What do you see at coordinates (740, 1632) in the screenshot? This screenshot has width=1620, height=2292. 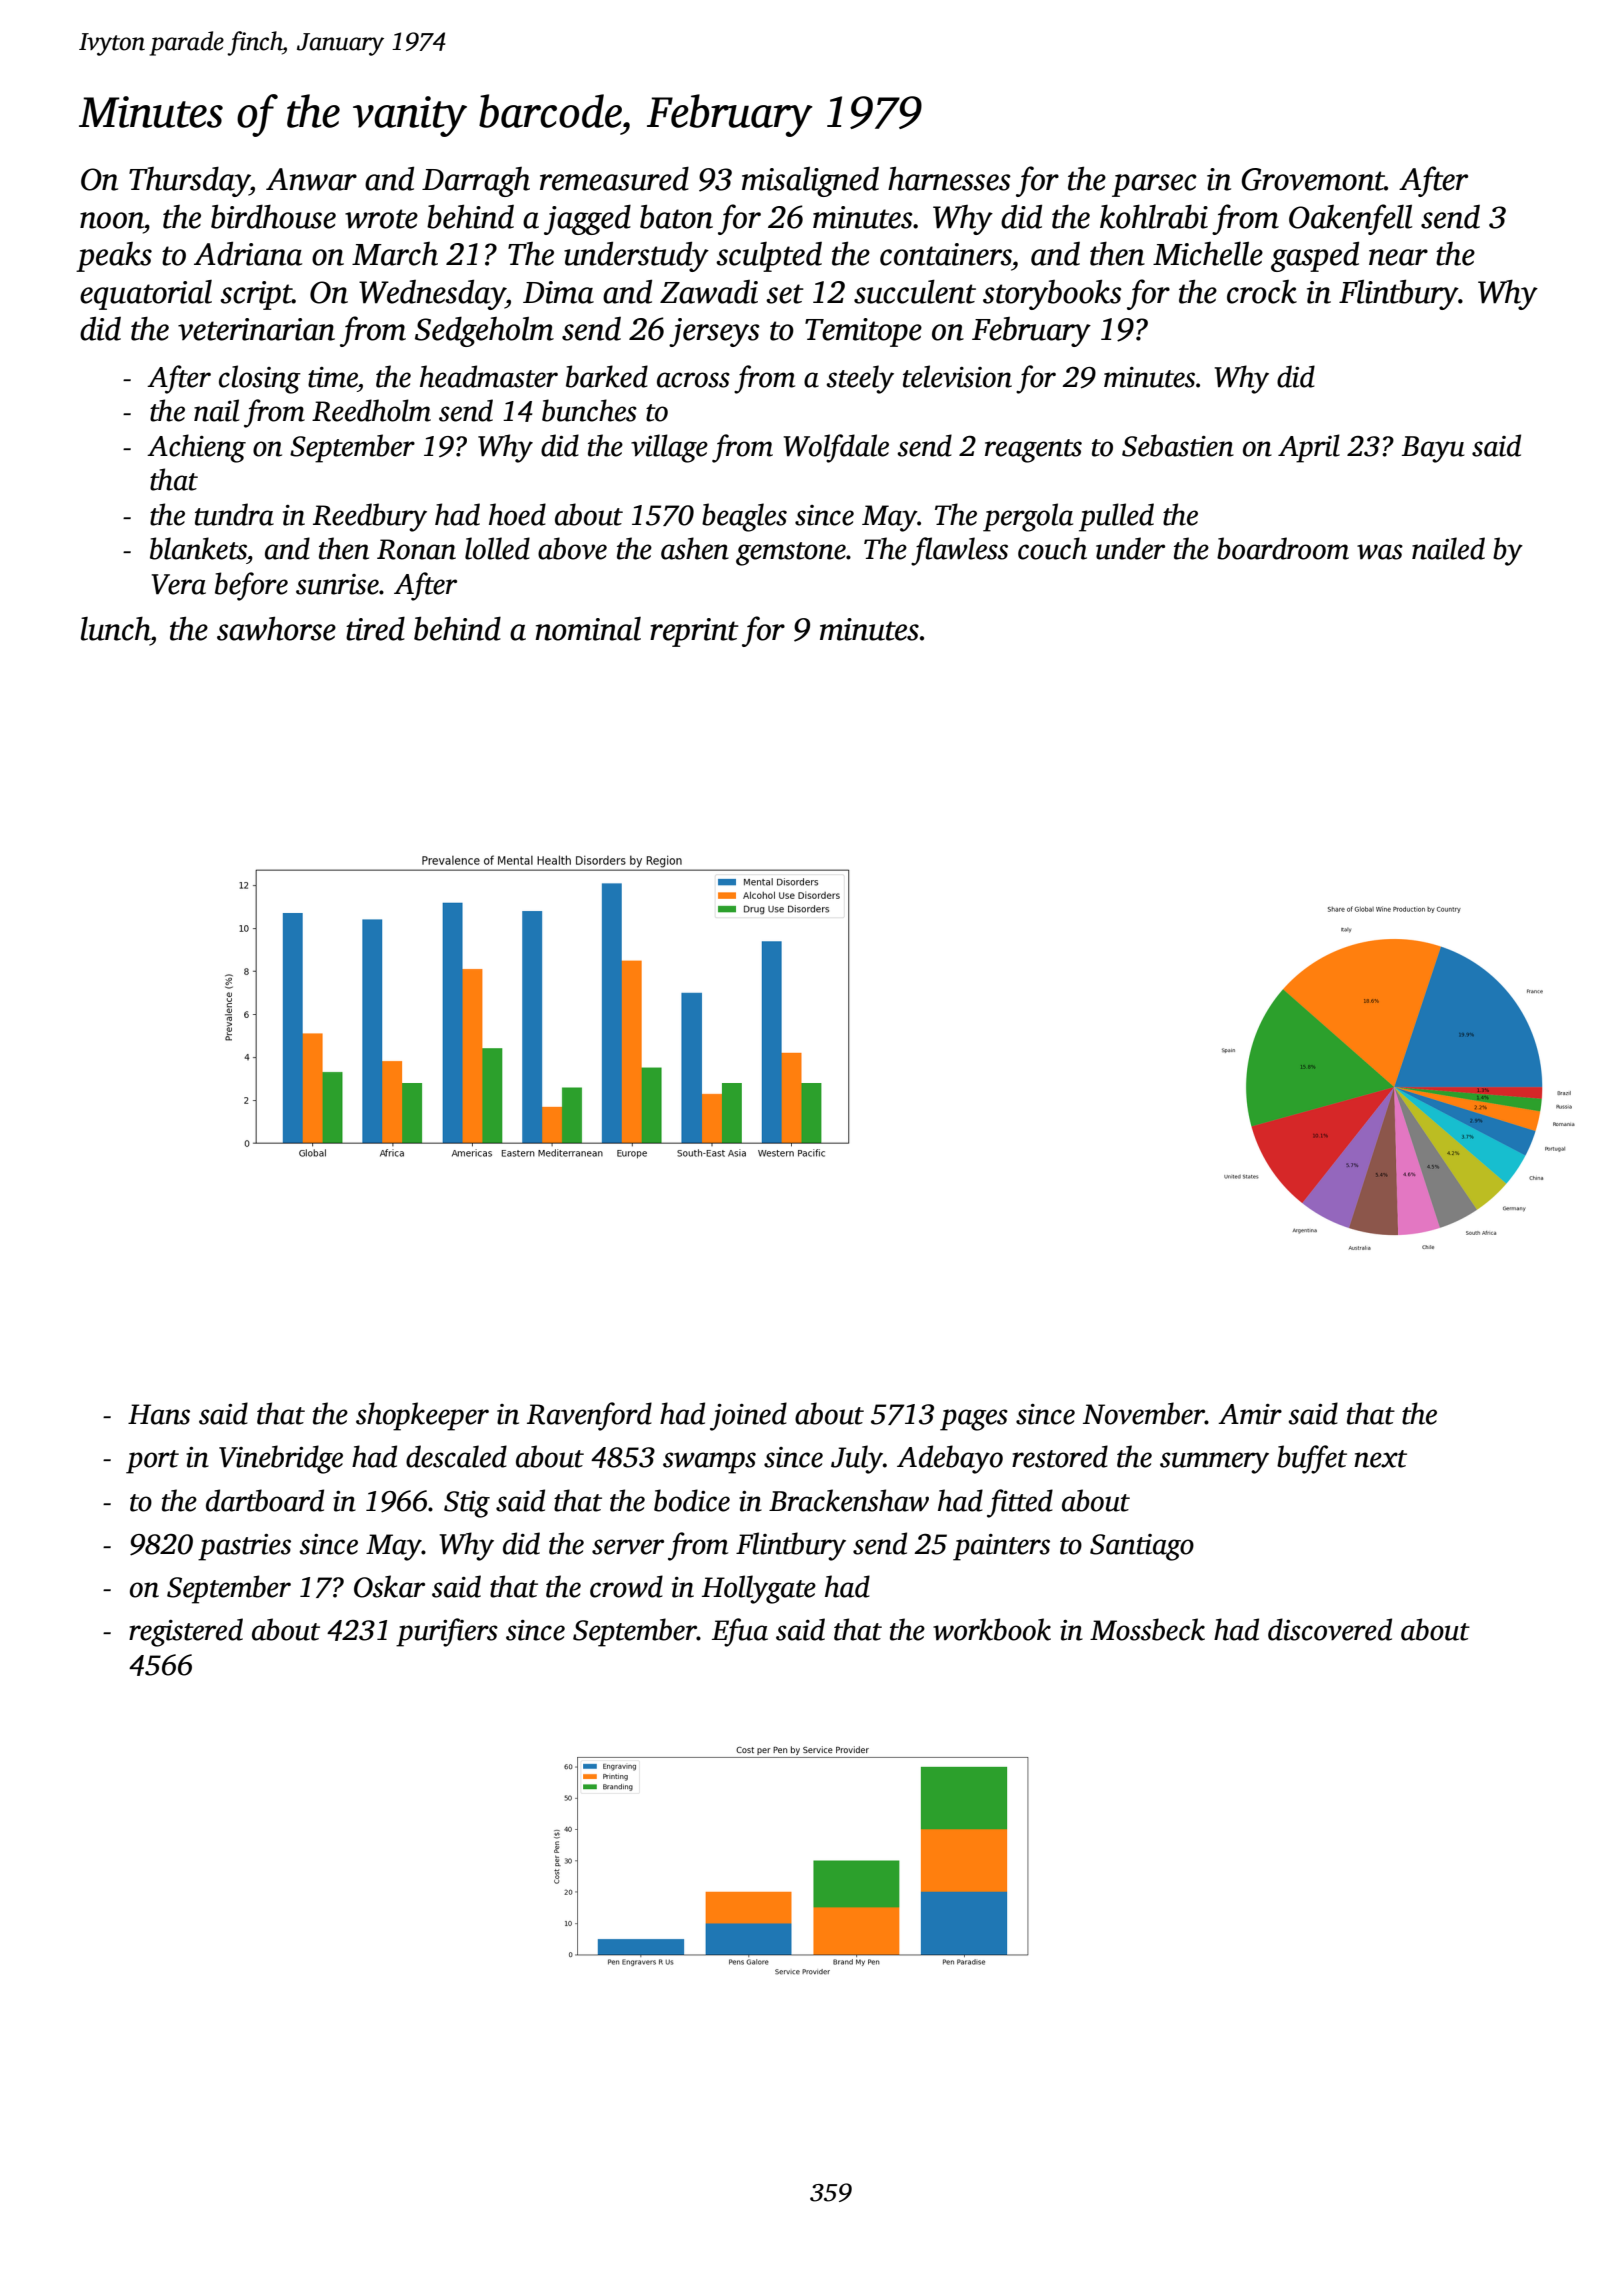 I see `Efua` at bounding box center [740, 1632].
